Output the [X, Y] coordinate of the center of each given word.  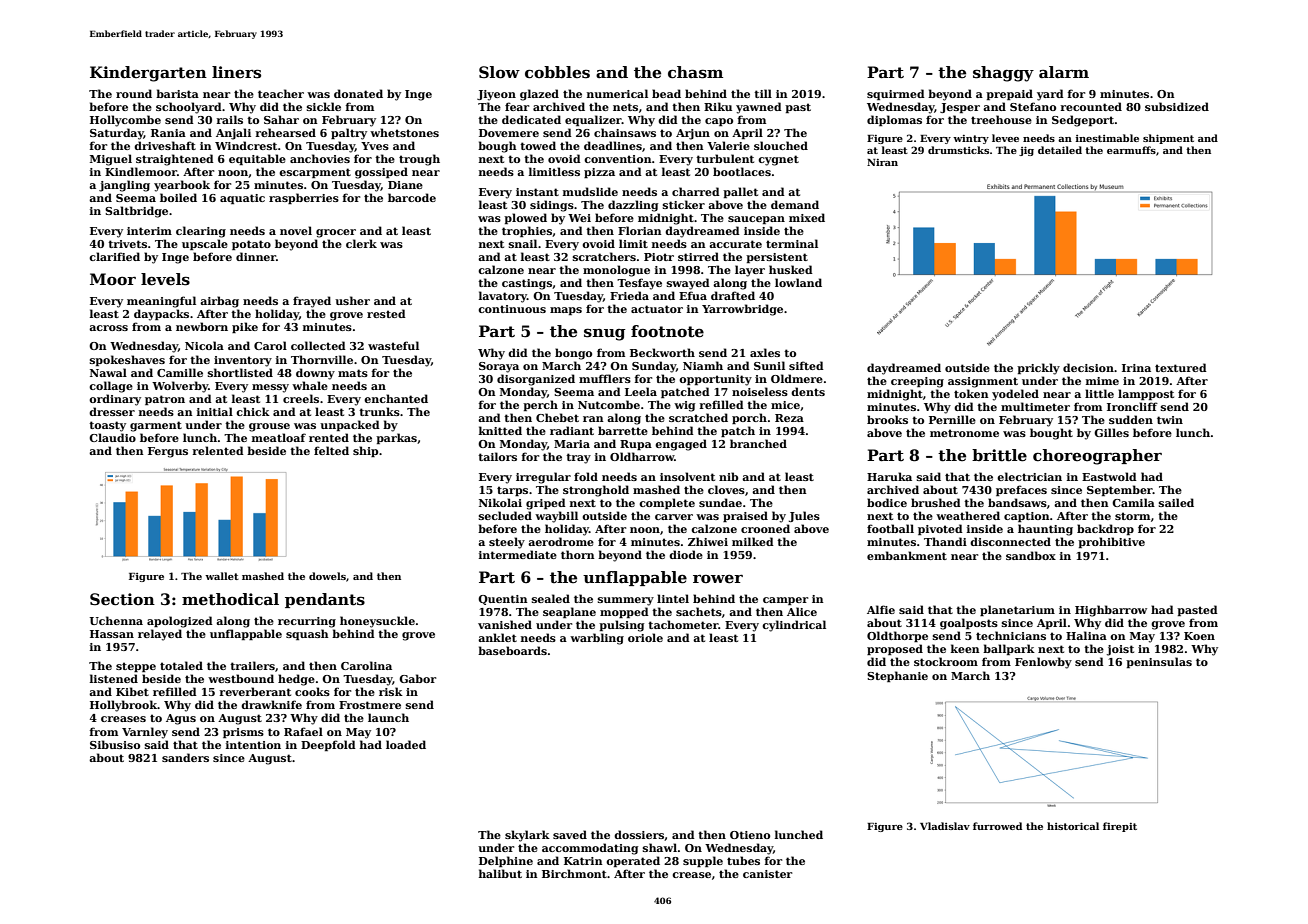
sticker [684, 204]
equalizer [593, 120]
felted [331, 450]
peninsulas [1159, 662]
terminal [792, 243]
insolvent [687, 476]
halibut [500, 873]
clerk [361, 243]
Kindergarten [148, 74]
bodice [887, 502]
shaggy [1003, 74]
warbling [597, 639]
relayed [160, 635]
